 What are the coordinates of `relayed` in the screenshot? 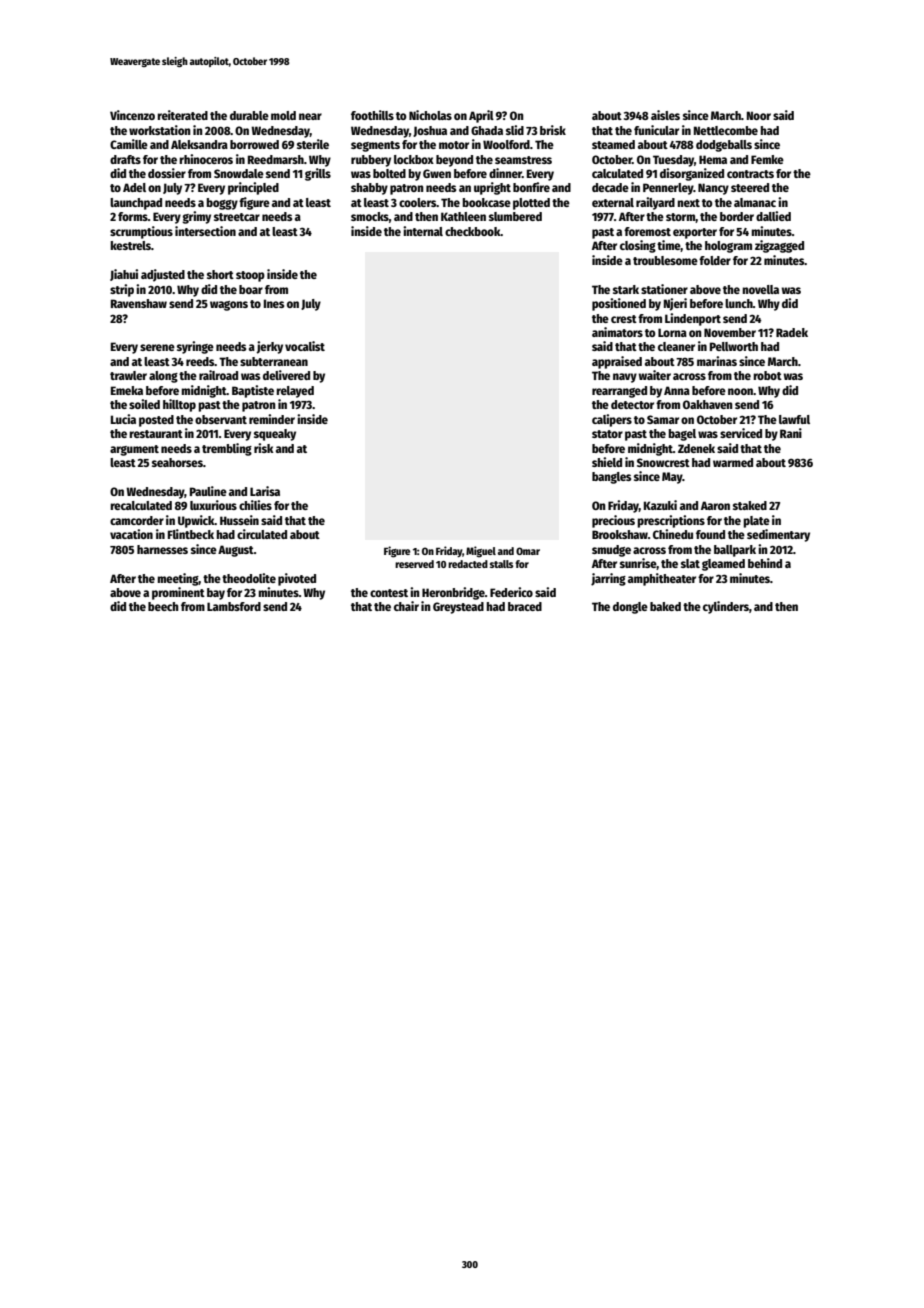 It's located at (295, 392).
